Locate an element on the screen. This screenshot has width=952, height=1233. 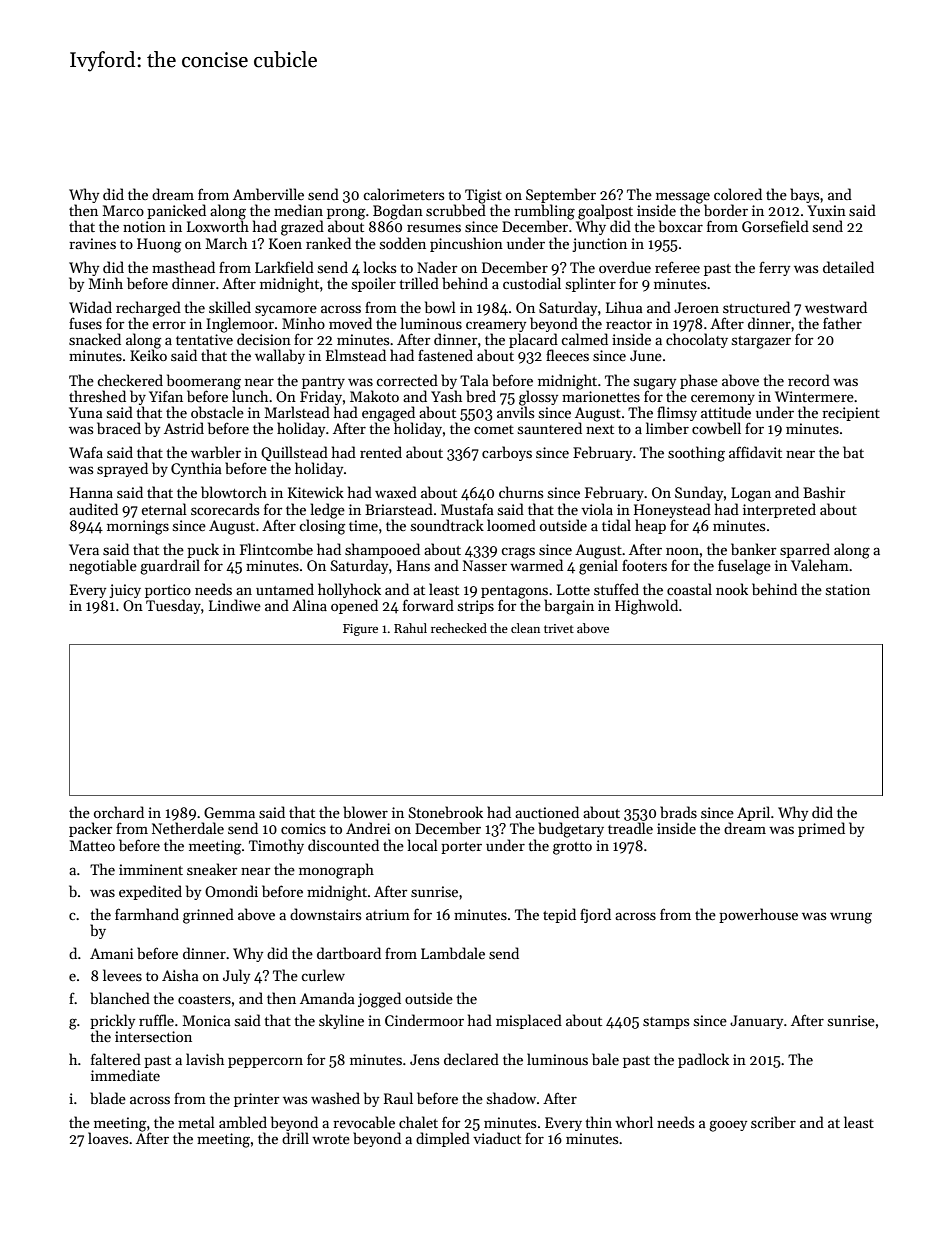
Hans is located at coordinates (413, 565).
